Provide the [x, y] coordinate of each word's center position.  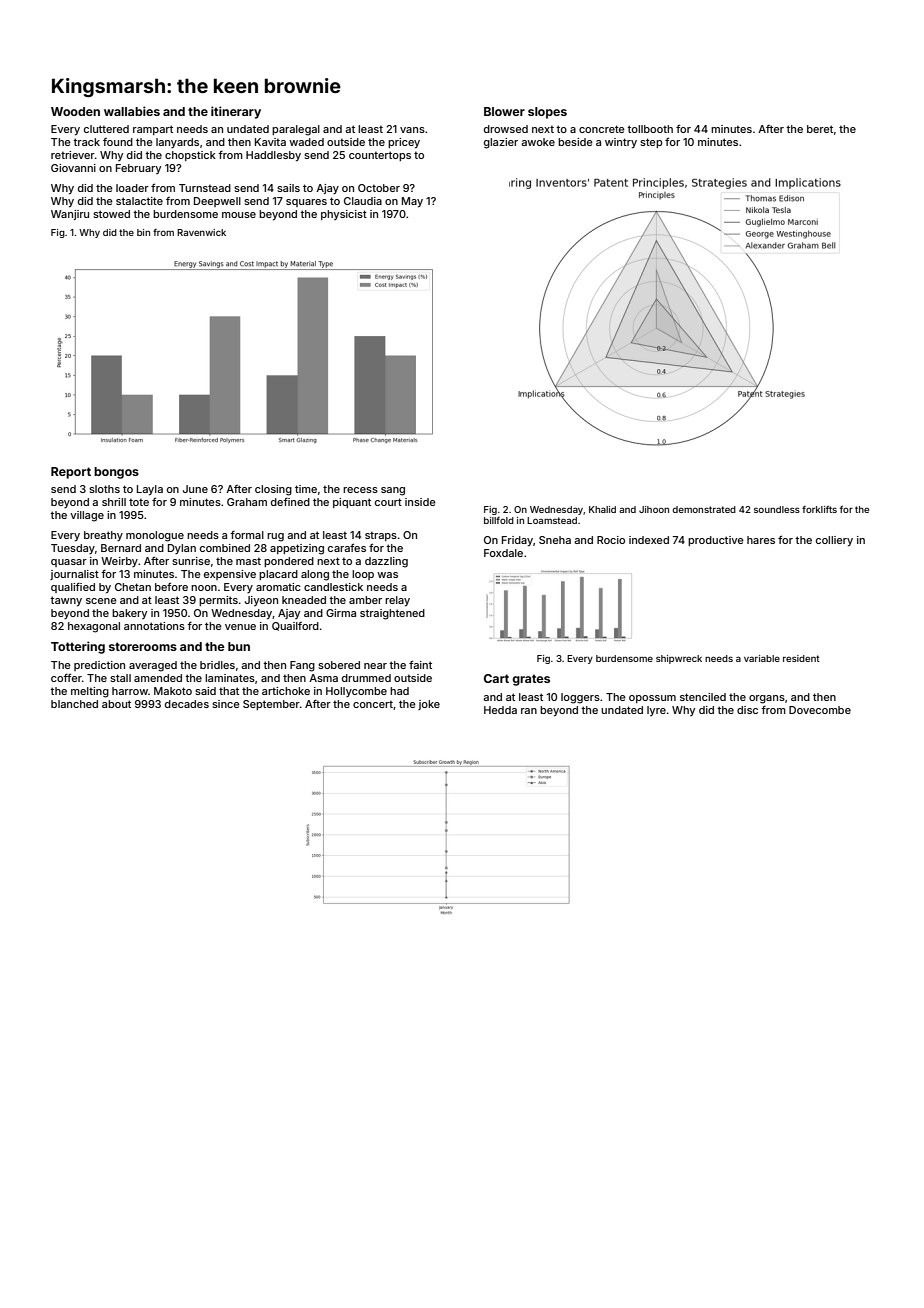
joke [429, 705]
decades [187, 704]
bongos [116, 473]
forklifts [819, 509]
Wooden [75, 111]
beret [820, 129]
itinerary [236, 112]
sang [393, 491]
